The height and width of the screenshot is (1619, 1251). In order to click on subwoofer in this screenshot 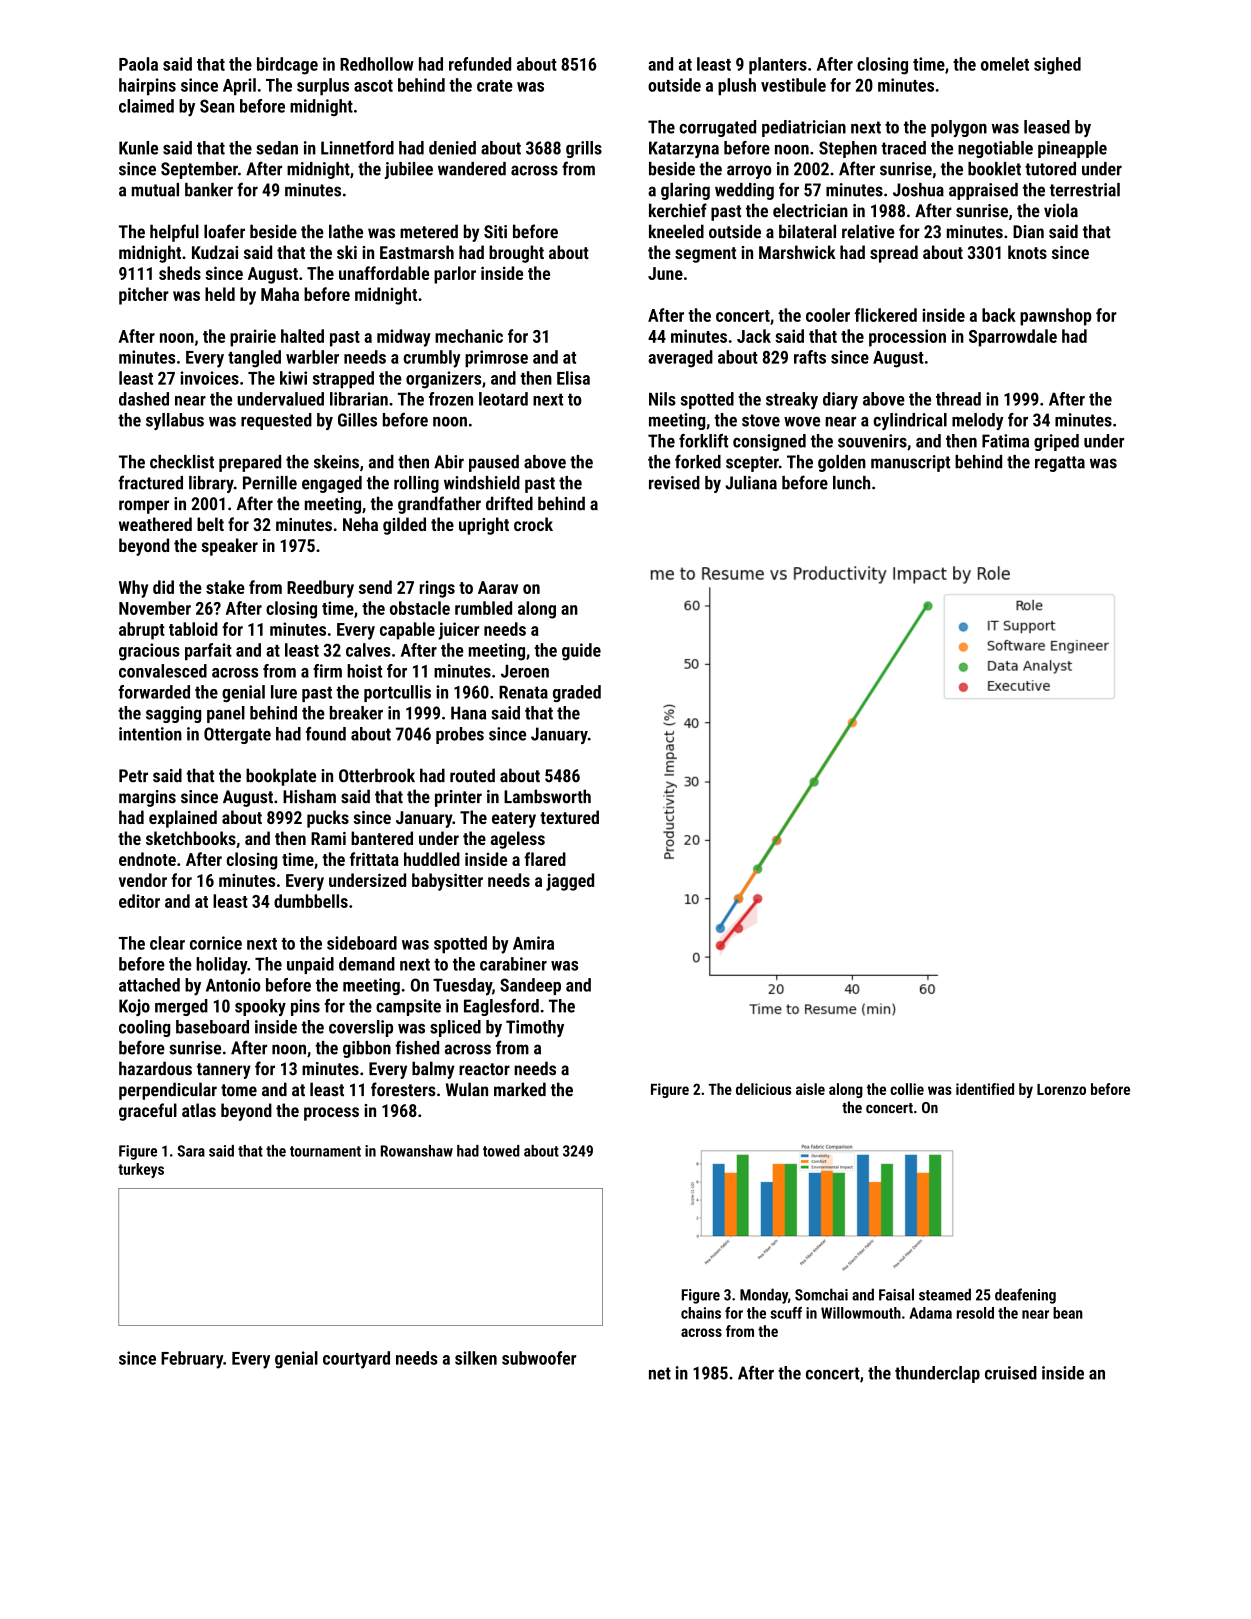, I will do `click(539, 1358)`.
